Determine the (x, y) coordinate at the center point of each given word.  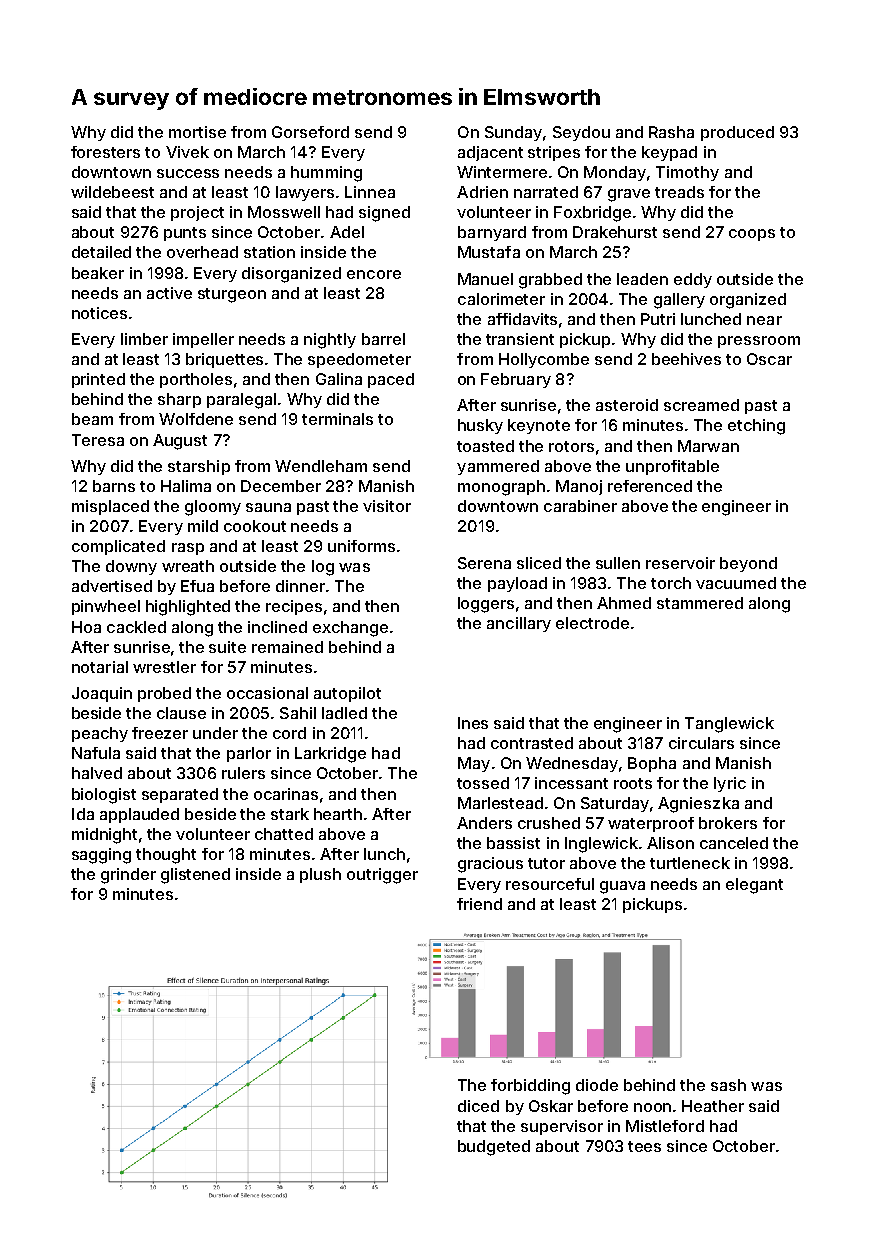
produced (737, 133)
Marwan (708, 446)
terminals (337, 419)
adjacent (490, 153)
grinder (128, 876)
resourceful (550, 884)
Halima (186, 486)
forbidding (530, 1087)
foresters (105, 152)
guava (622, 887)
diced (478, 1106)
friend (479, 904)
